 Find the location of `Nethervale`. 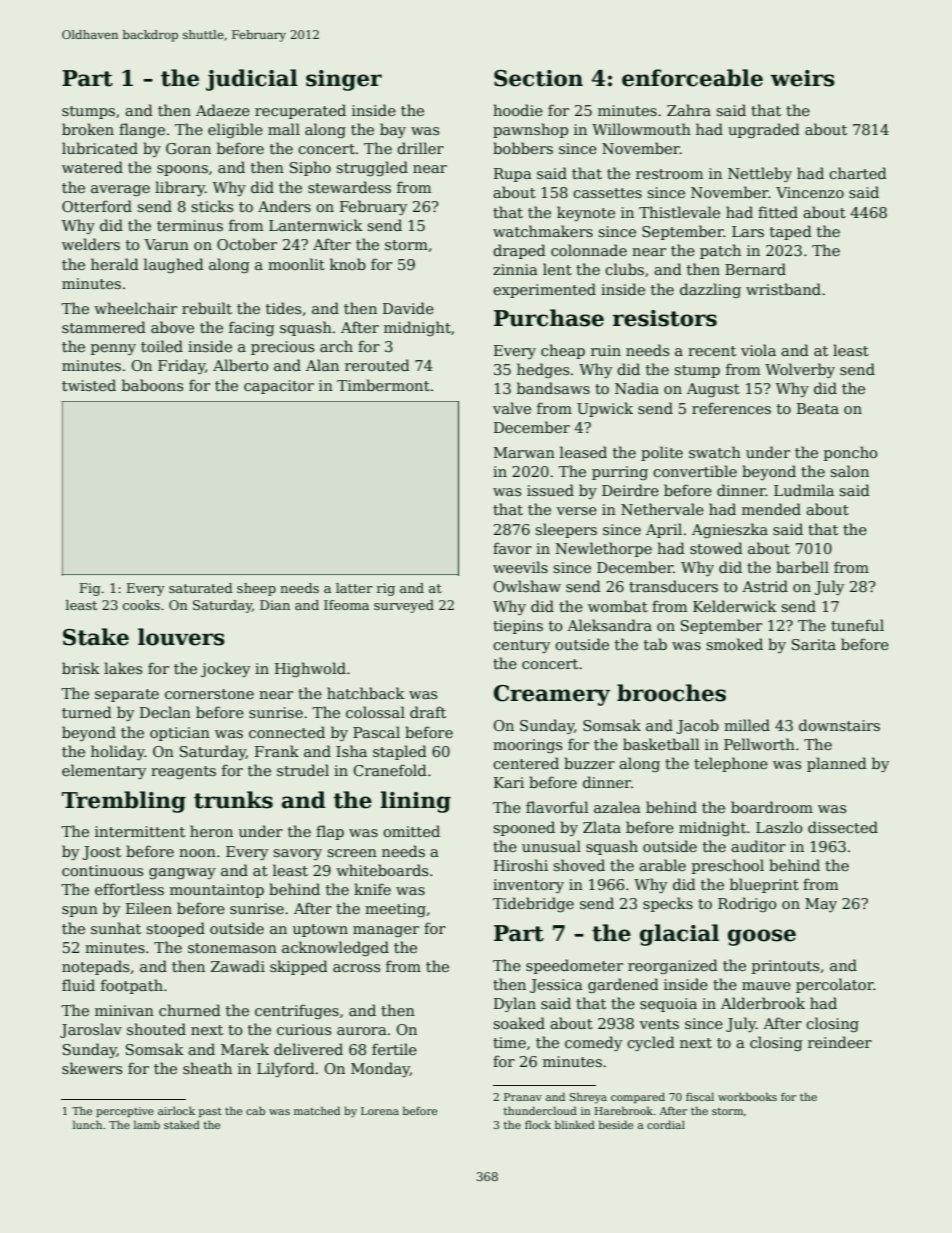

Nethervale is located at coordinates (662, 509).
